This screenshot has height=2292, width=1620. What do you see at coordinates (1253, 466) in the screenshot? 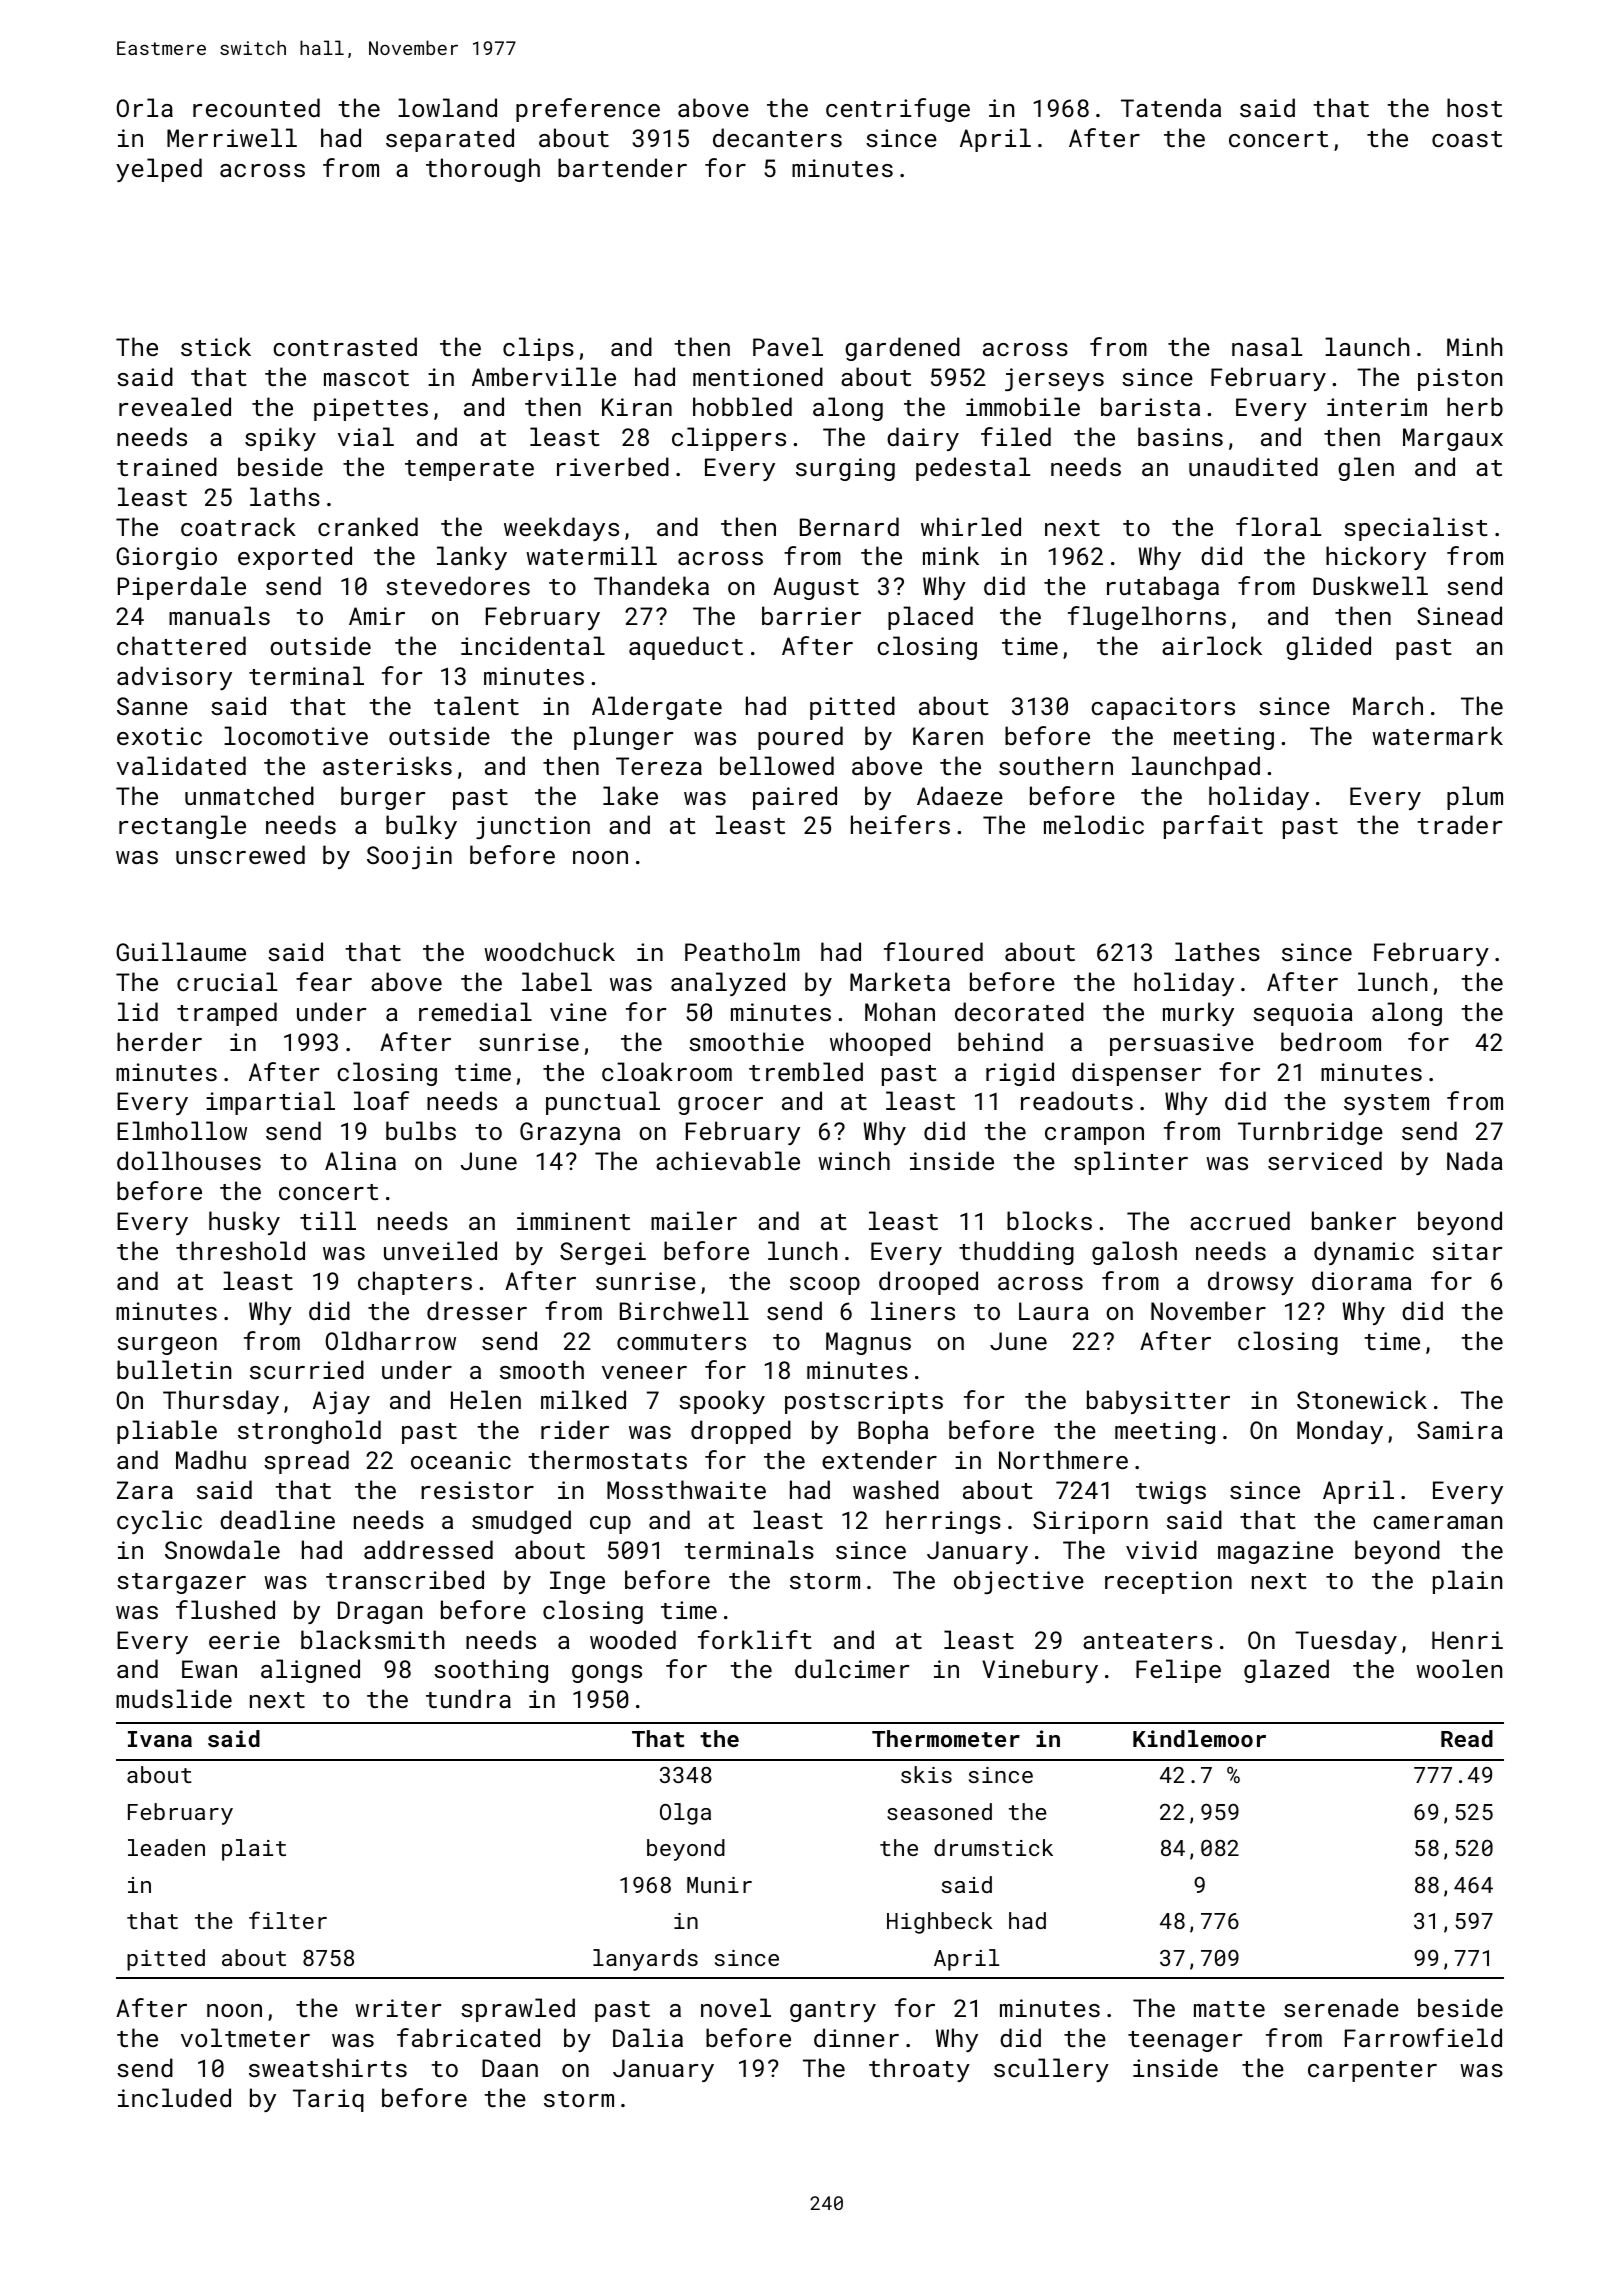
I see `unaudited` at bounding box center [1253, 466].
